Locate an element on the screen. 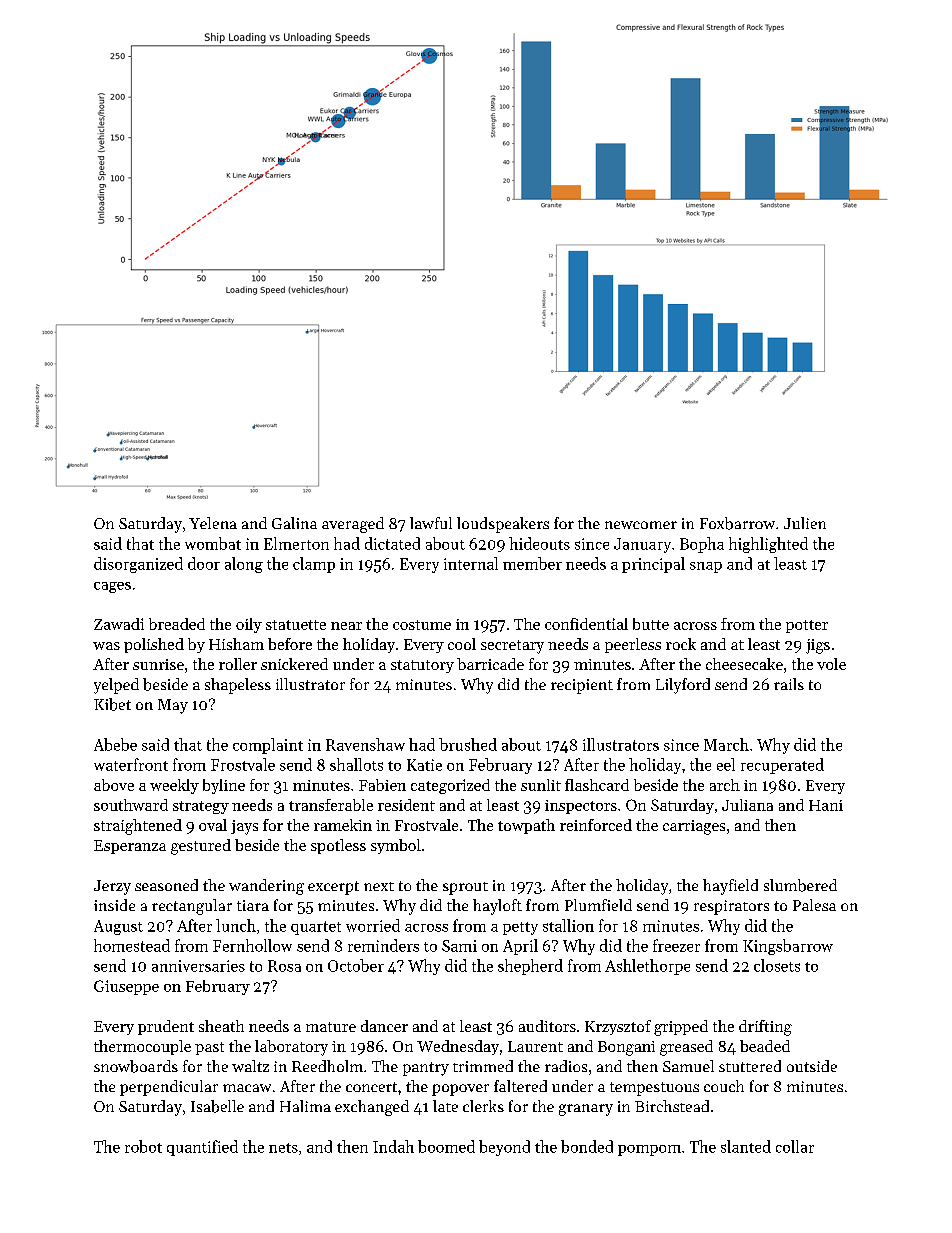 This screenshot has width=952, height=1233. reinforced is located at coordinates (596, 825).
